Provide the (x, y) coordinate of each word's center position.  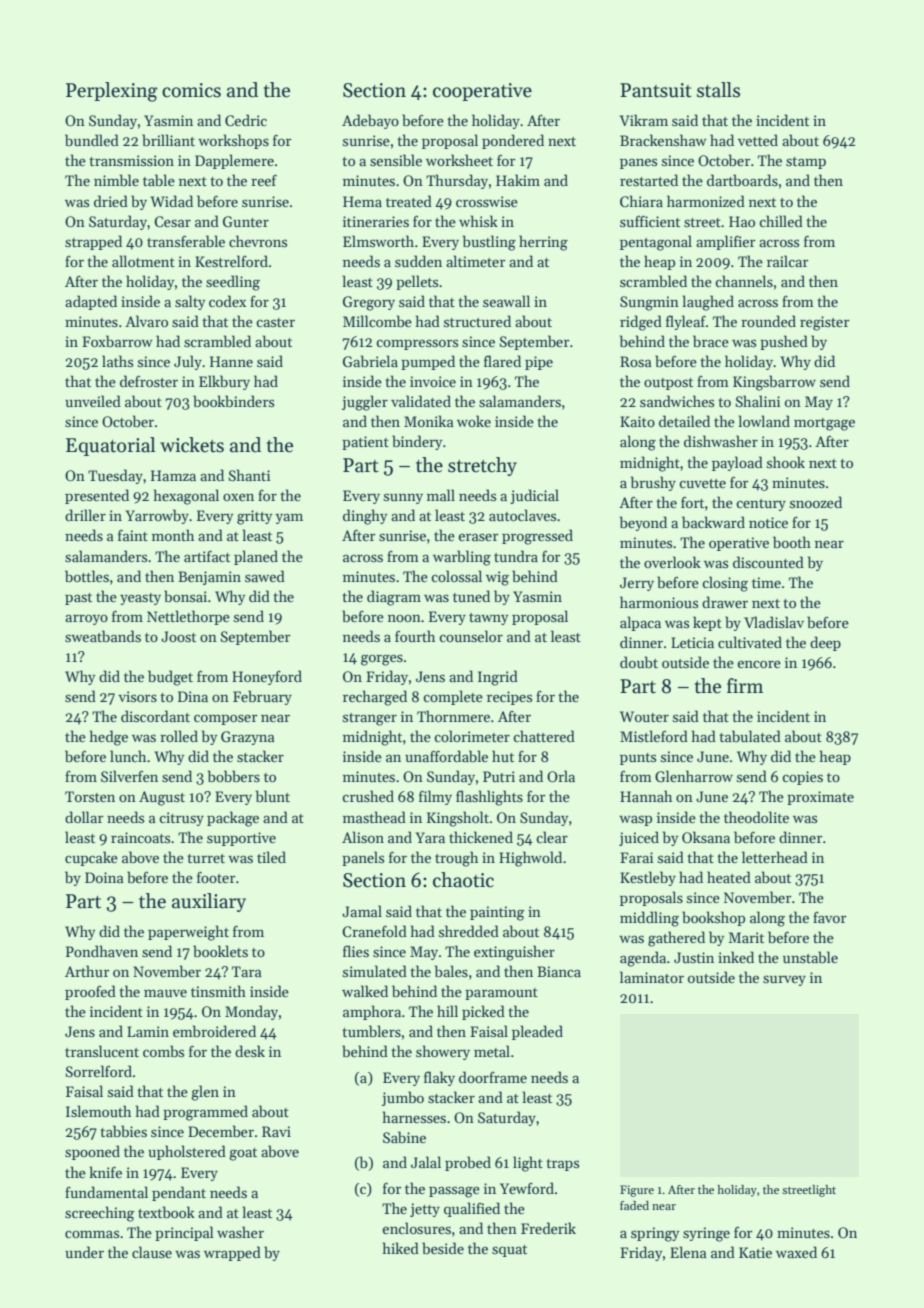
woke (474, 421)
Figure (637, 1191)
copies (802, 778)
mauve (165, 993)
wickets (192, 445)
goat (243, 1154)
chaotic (463, 880)
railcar (787, 261)
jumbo (403, 1098)
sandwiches (677, 401)
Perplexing (112, 92)
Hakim (518, 180)
